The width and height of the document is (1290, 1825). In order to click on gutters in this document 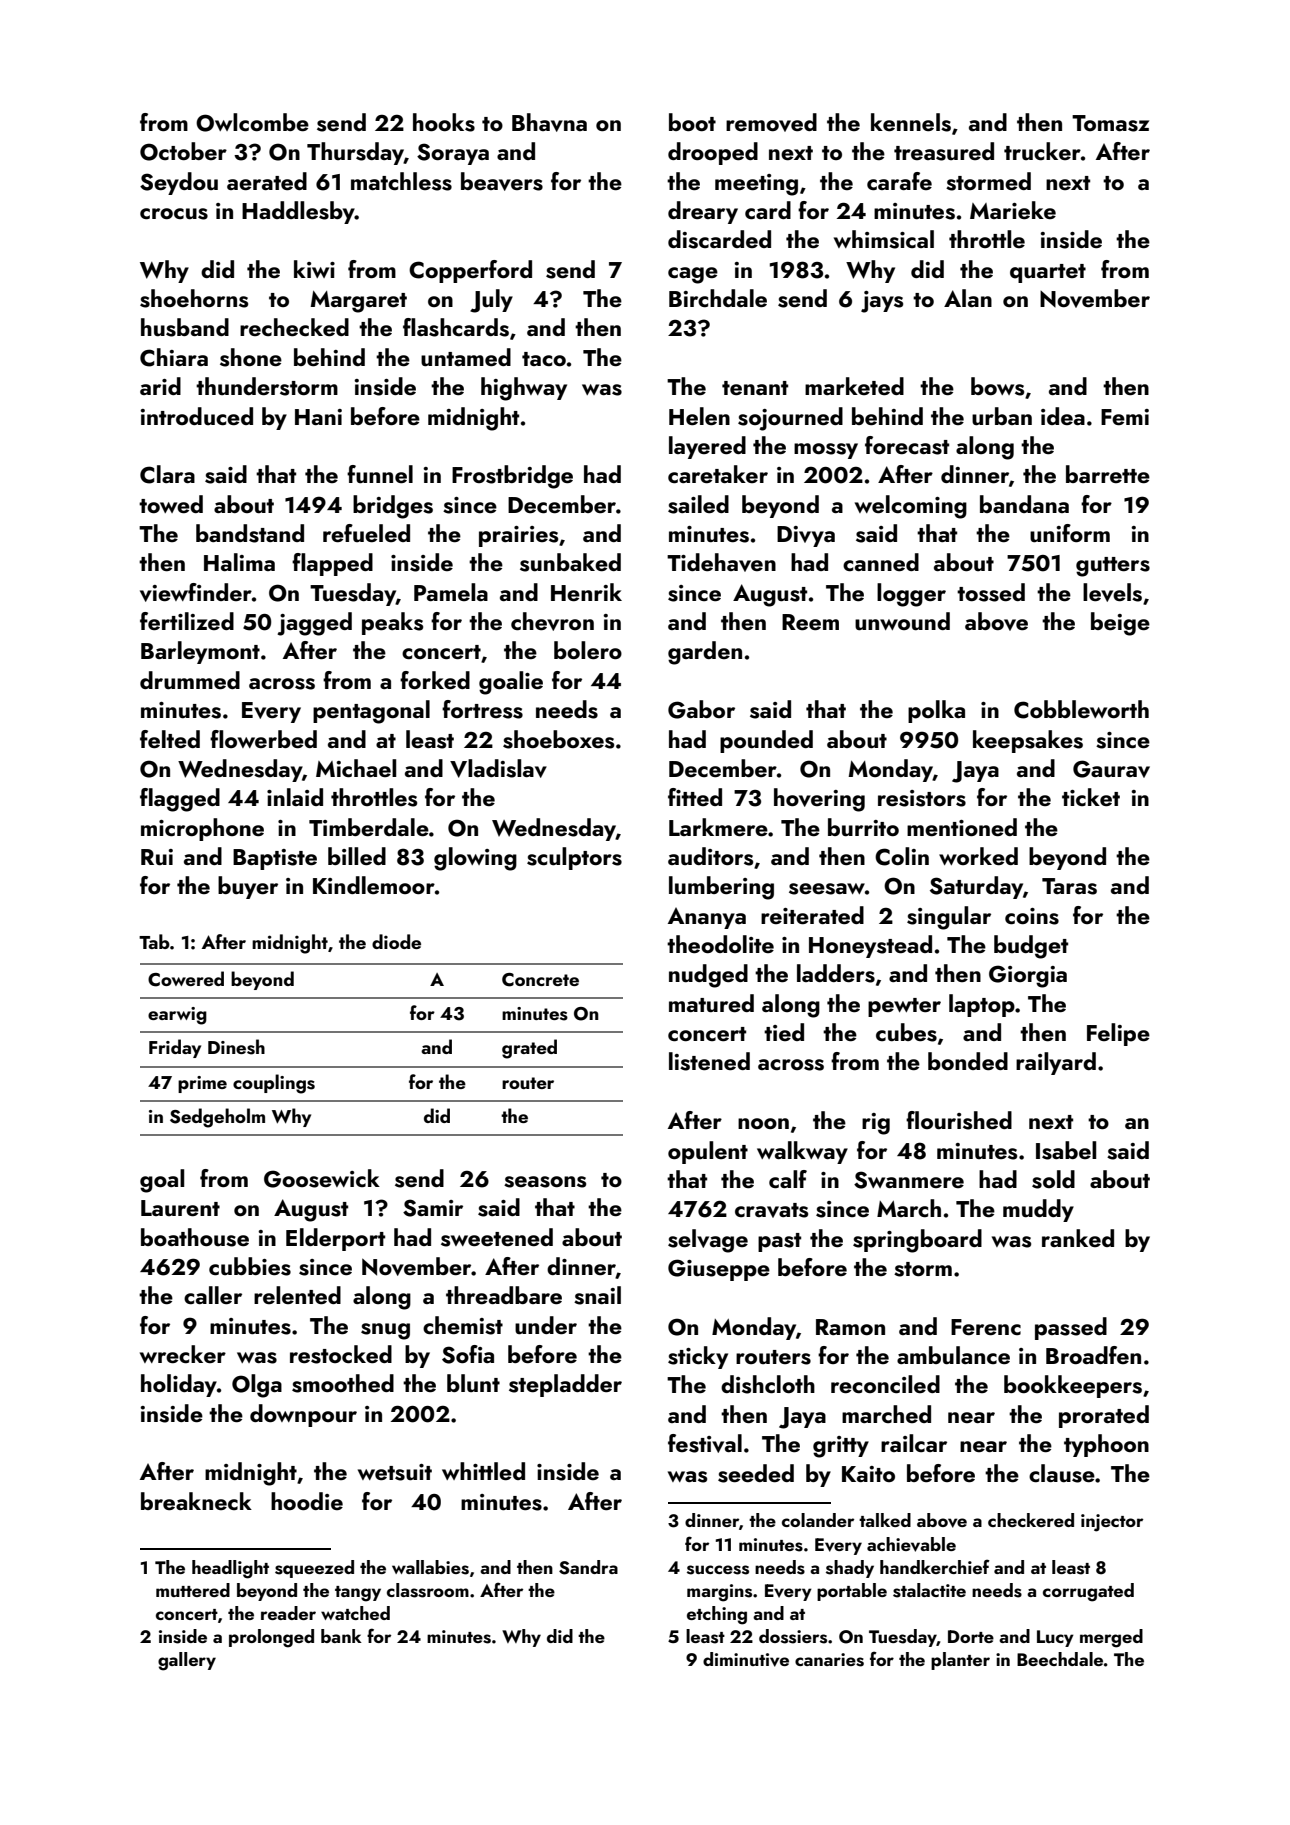, I will do `click(1113, 567)`.
